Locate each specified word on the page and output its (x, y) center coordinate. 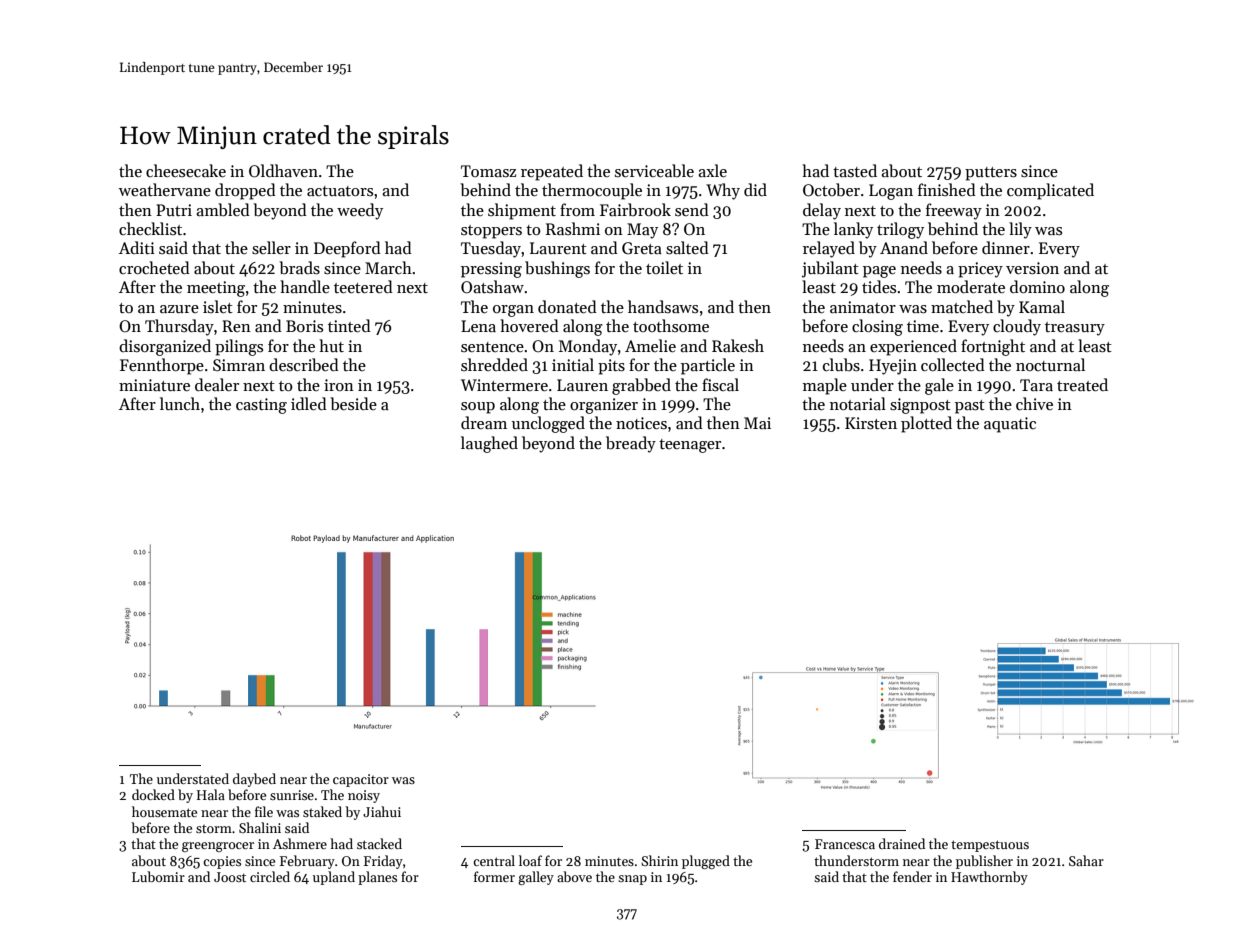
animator (863, 307)
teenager (690, 446)
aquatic (1010, 425)
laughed (489, 444)
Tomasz (488, 171)
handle (305, 286)
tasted (855, 170)
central (494, 860)
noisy (364, 796)
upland (334, 878)
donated (567, 306)
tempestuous (990, 846)
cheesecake (186, 170)
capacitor (361, 780)
